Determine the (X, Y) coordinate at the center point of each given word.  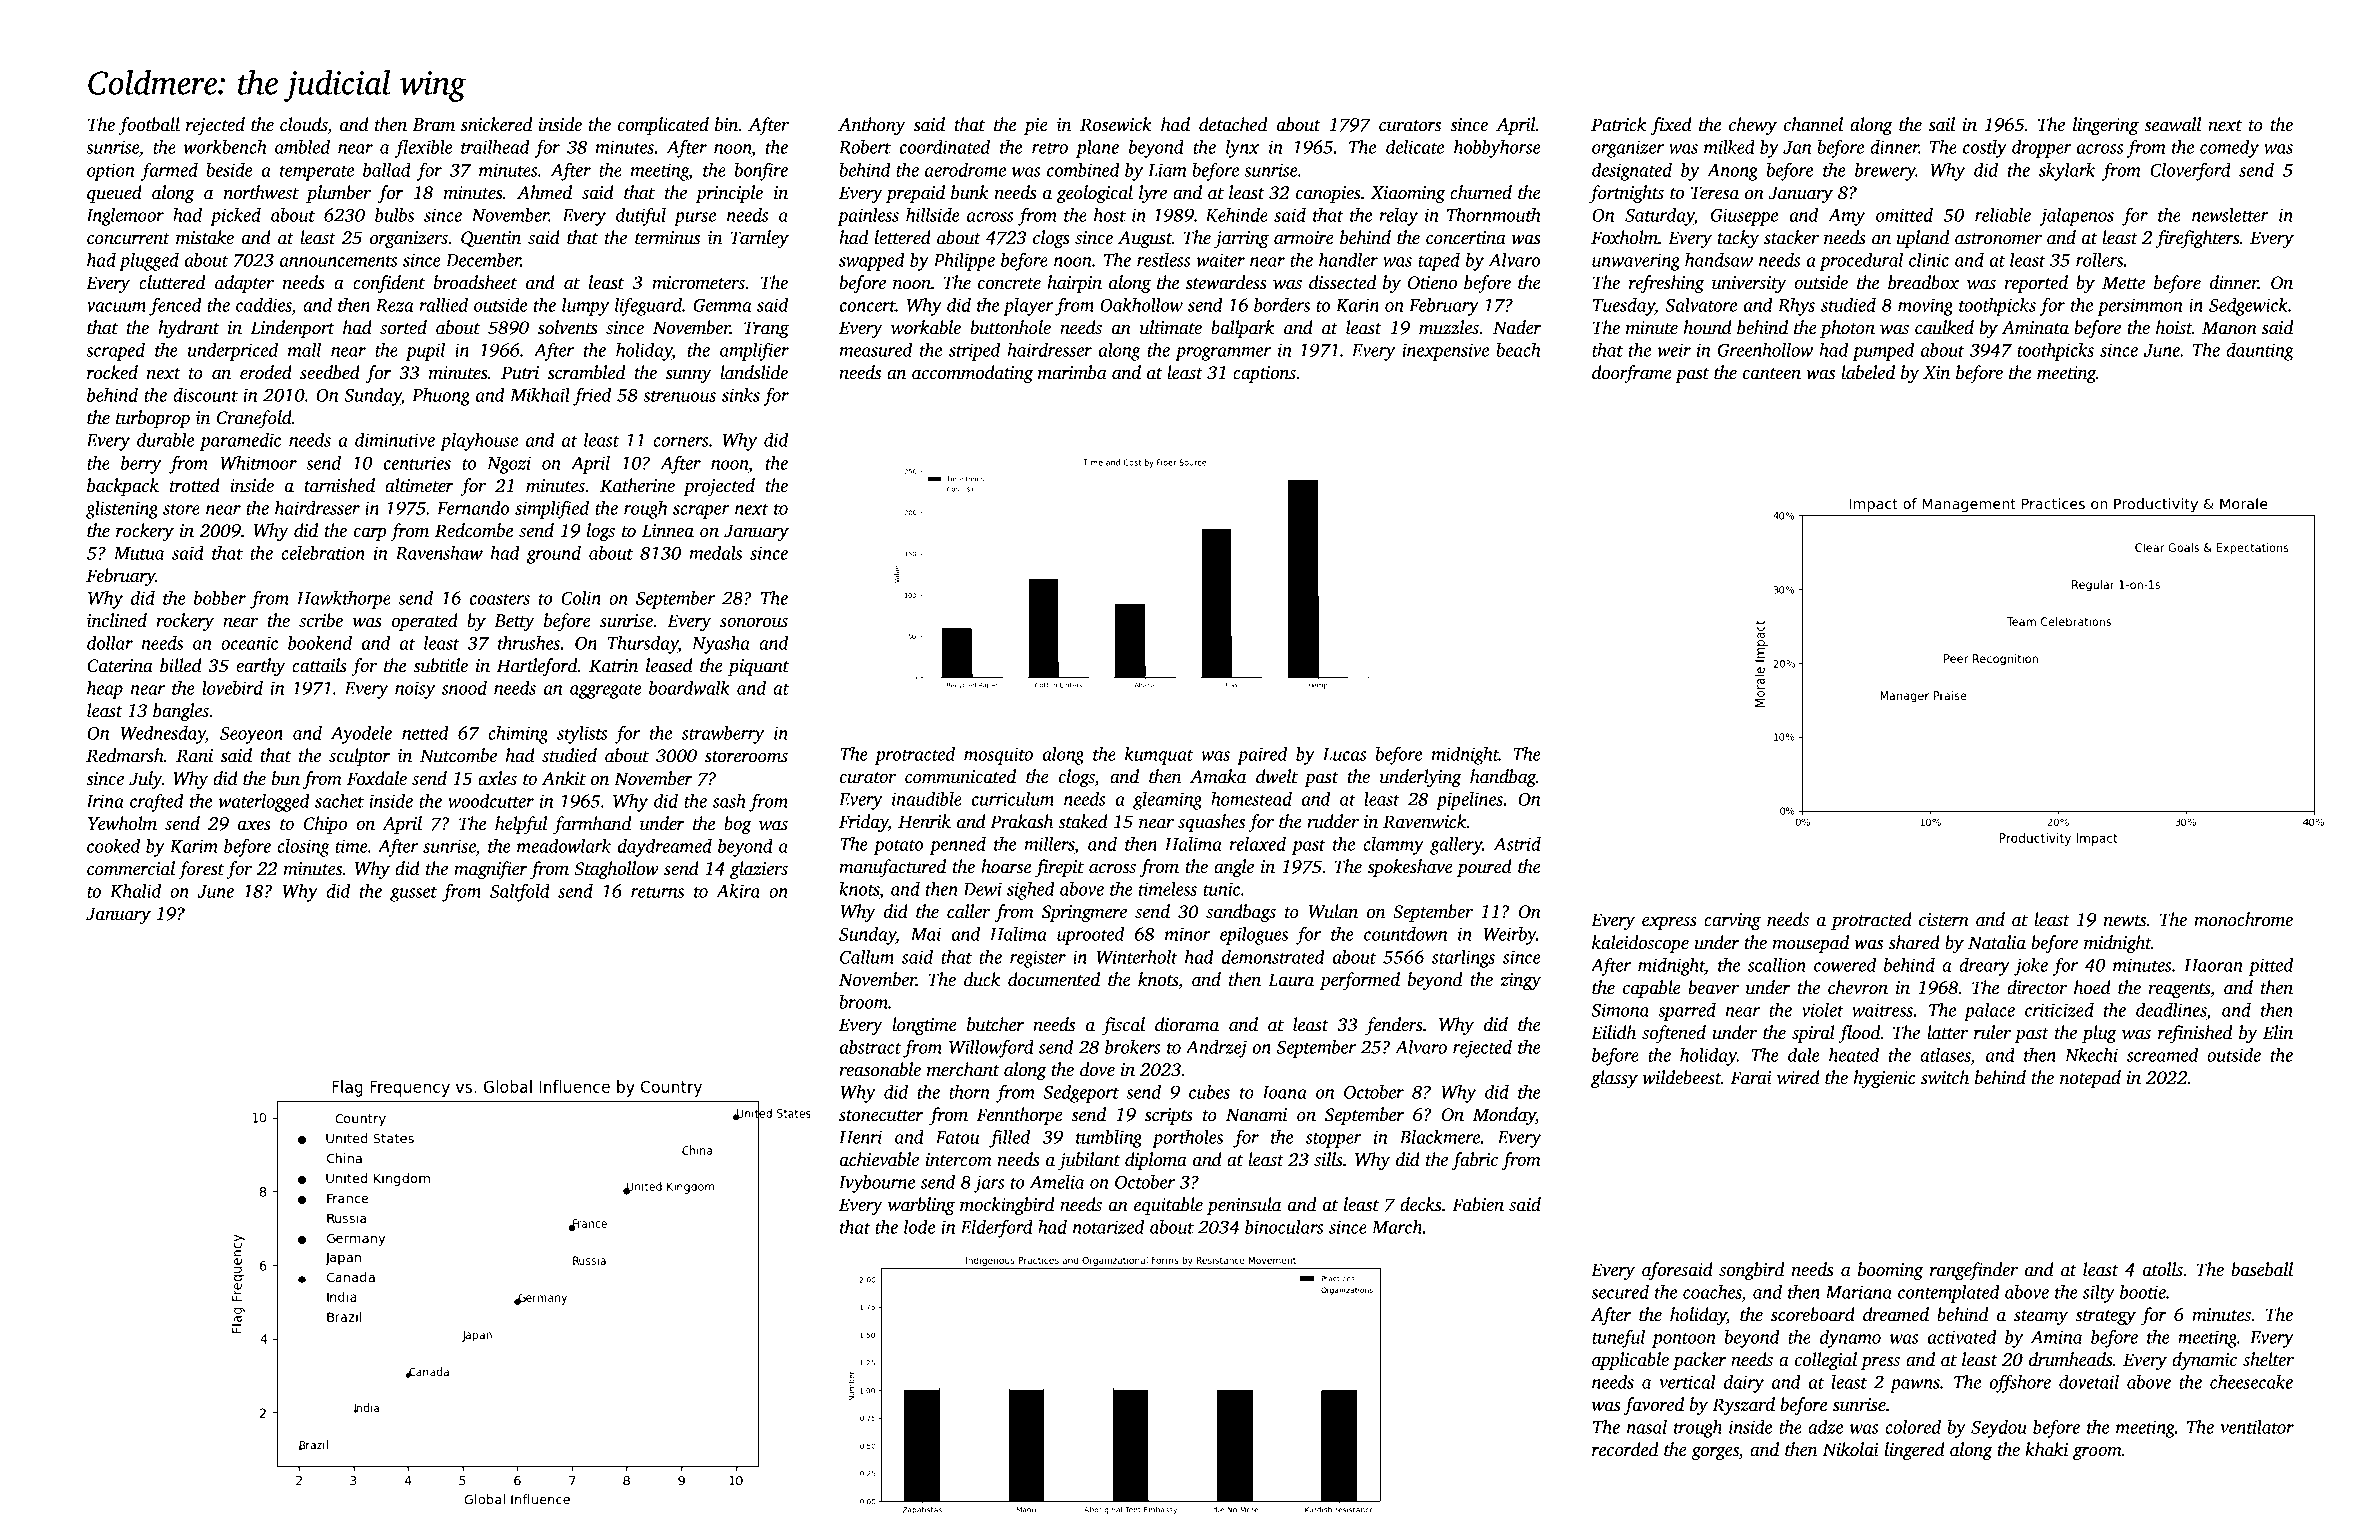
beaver (1713, 987)
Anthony (871, 126)
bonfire (761, 171)
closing (303, 848)
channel (1813, 124)
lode (919, 1227)
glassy (1614, 1079)
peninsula (1244, 1206)
